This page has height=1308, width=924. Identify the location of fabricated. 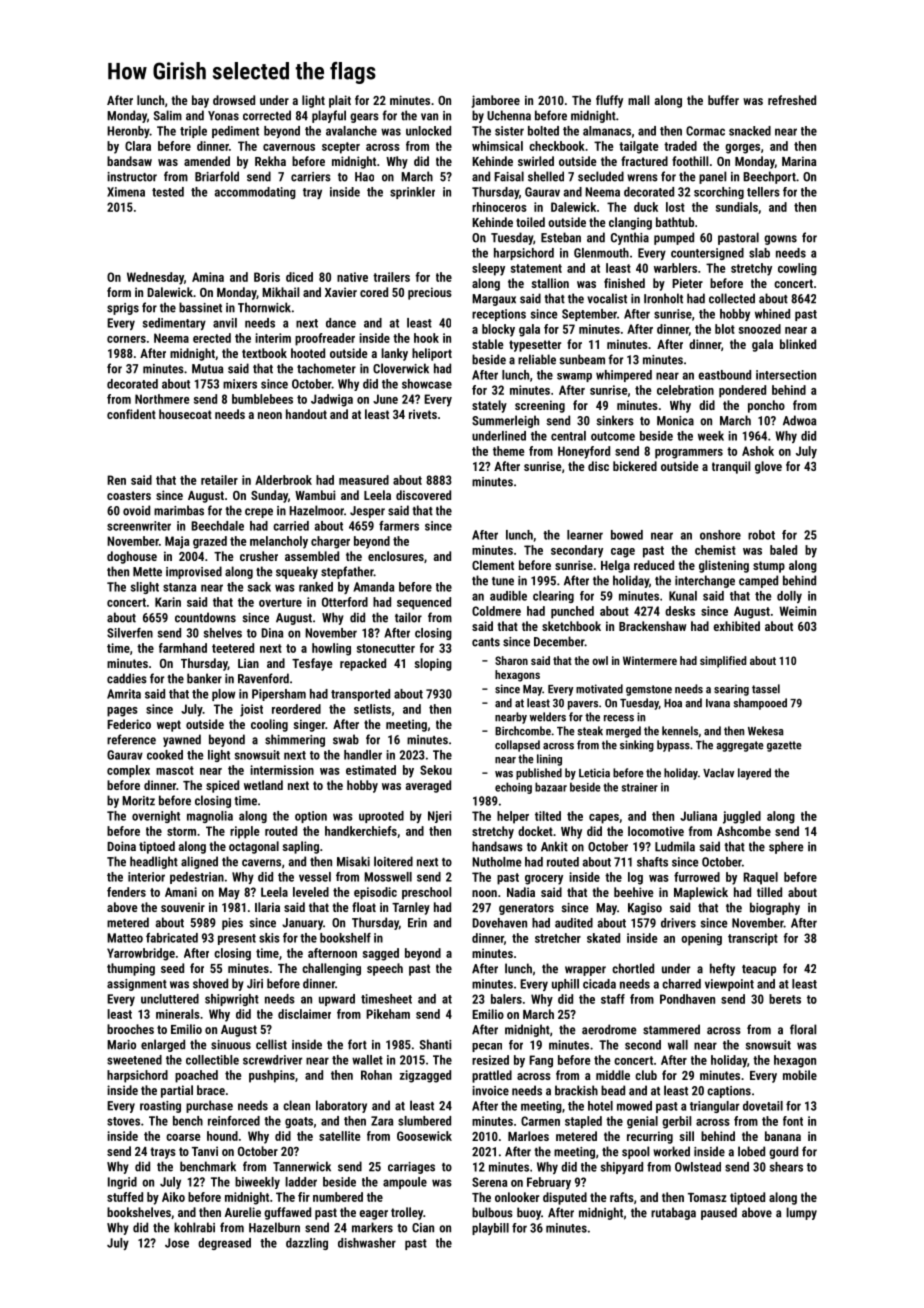
(172, 938).
